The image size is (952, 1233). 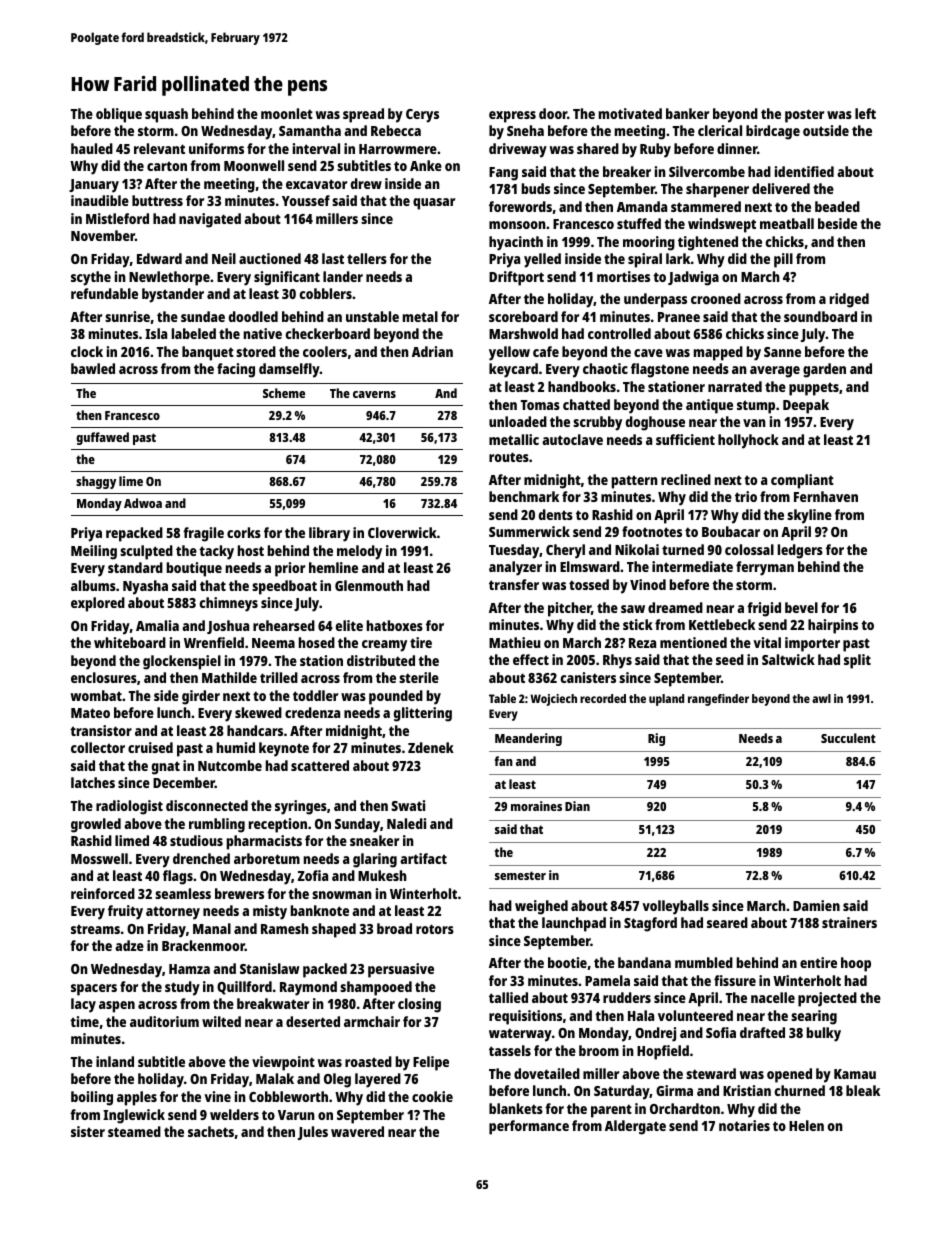 What do you see at coordinates (134, 1131) in the page?
I see `steamed` at bounding box center [134, 1131].
